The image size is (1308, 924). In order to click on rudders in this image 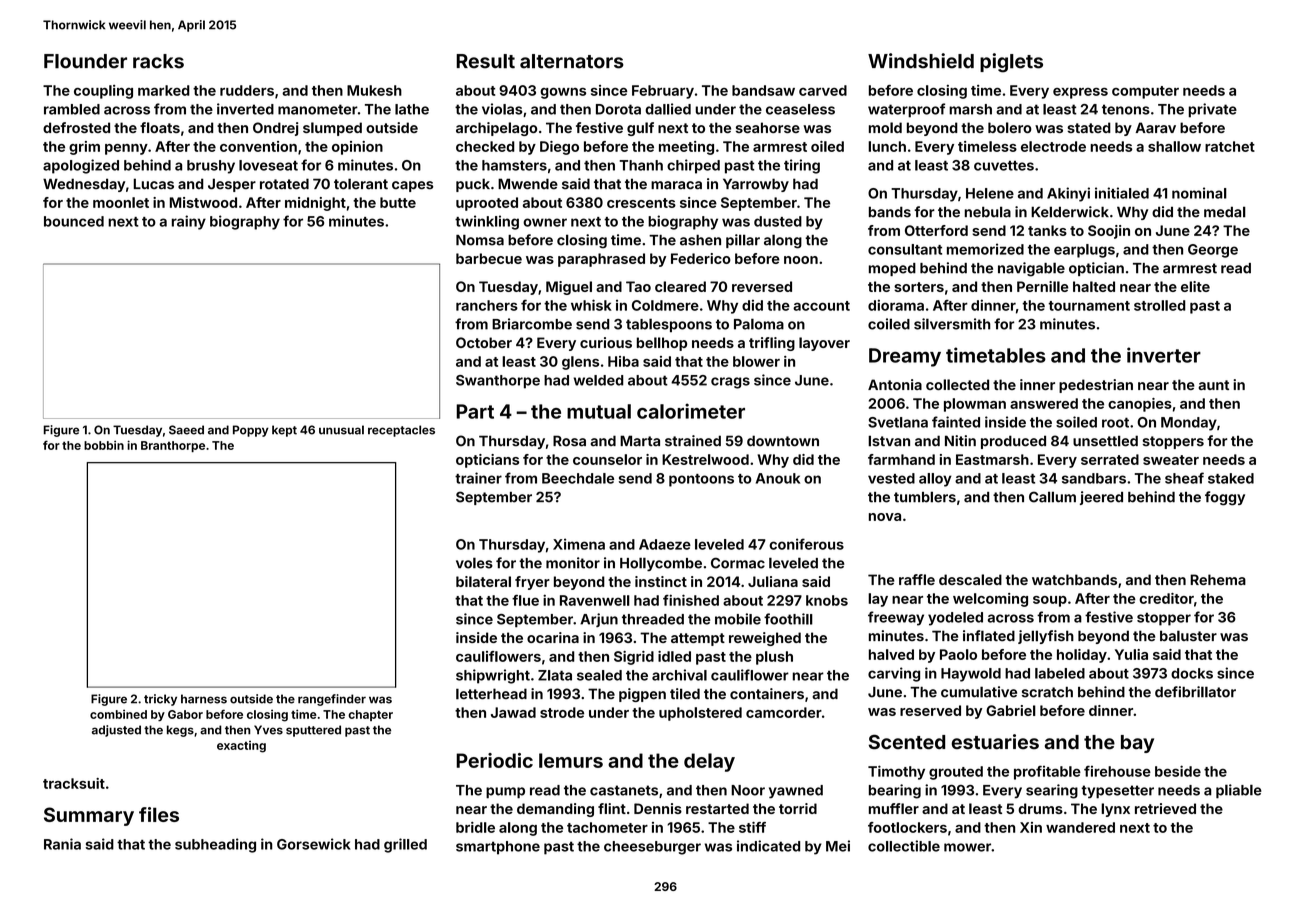, I will do `click(247, 90)`.
